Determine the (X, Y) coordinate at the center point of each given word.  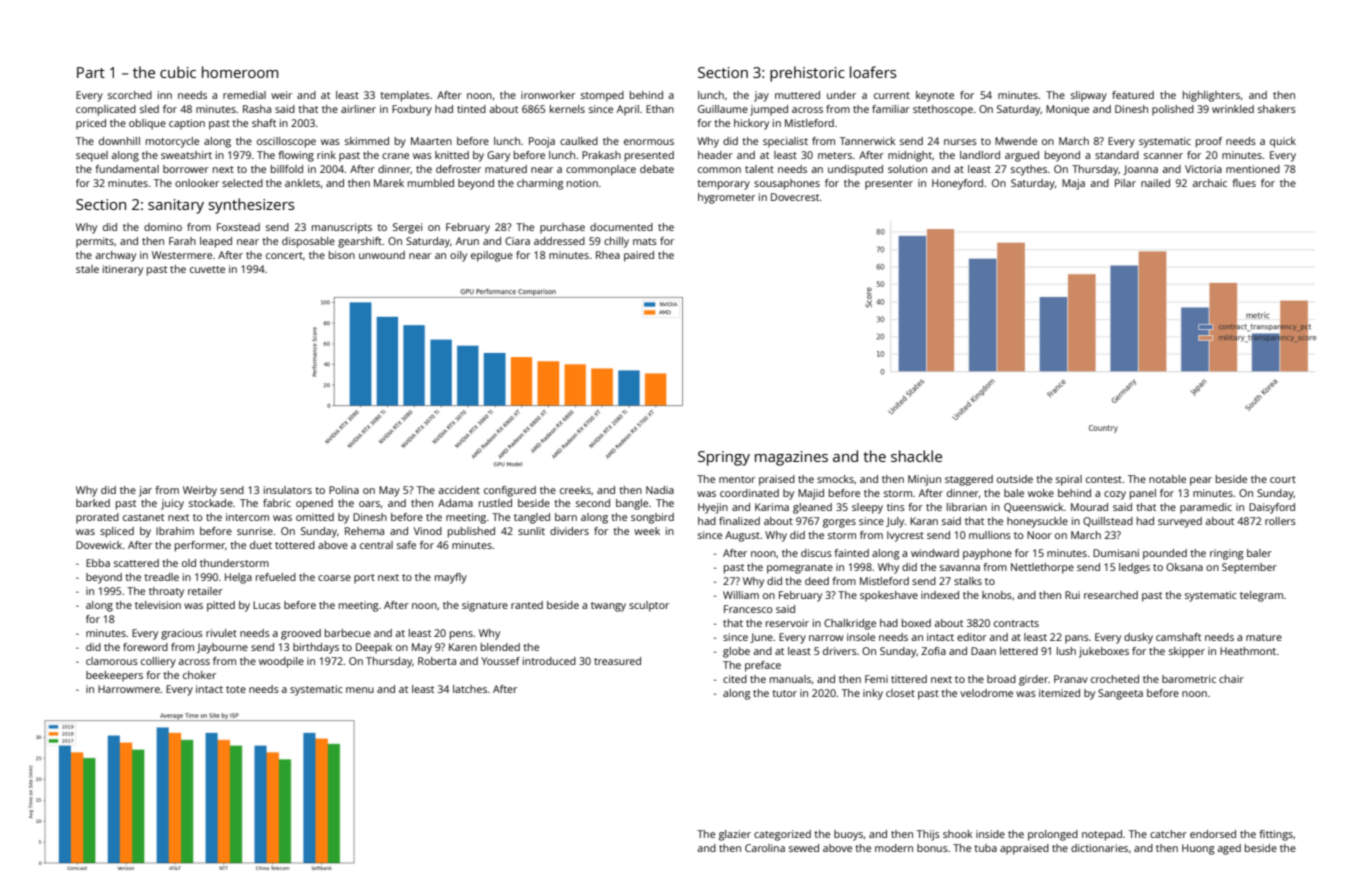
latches (470, 689)
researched (1111, 595)
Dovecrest (795, 197)
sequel (92, 156)
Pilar (1125, 183)
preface (763, 666)
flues (1244, 183)
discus (816, 553)
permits (95, 242)
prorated (97, 518)
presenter (889, 185)
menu (360, 690)
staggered (969, 480)
